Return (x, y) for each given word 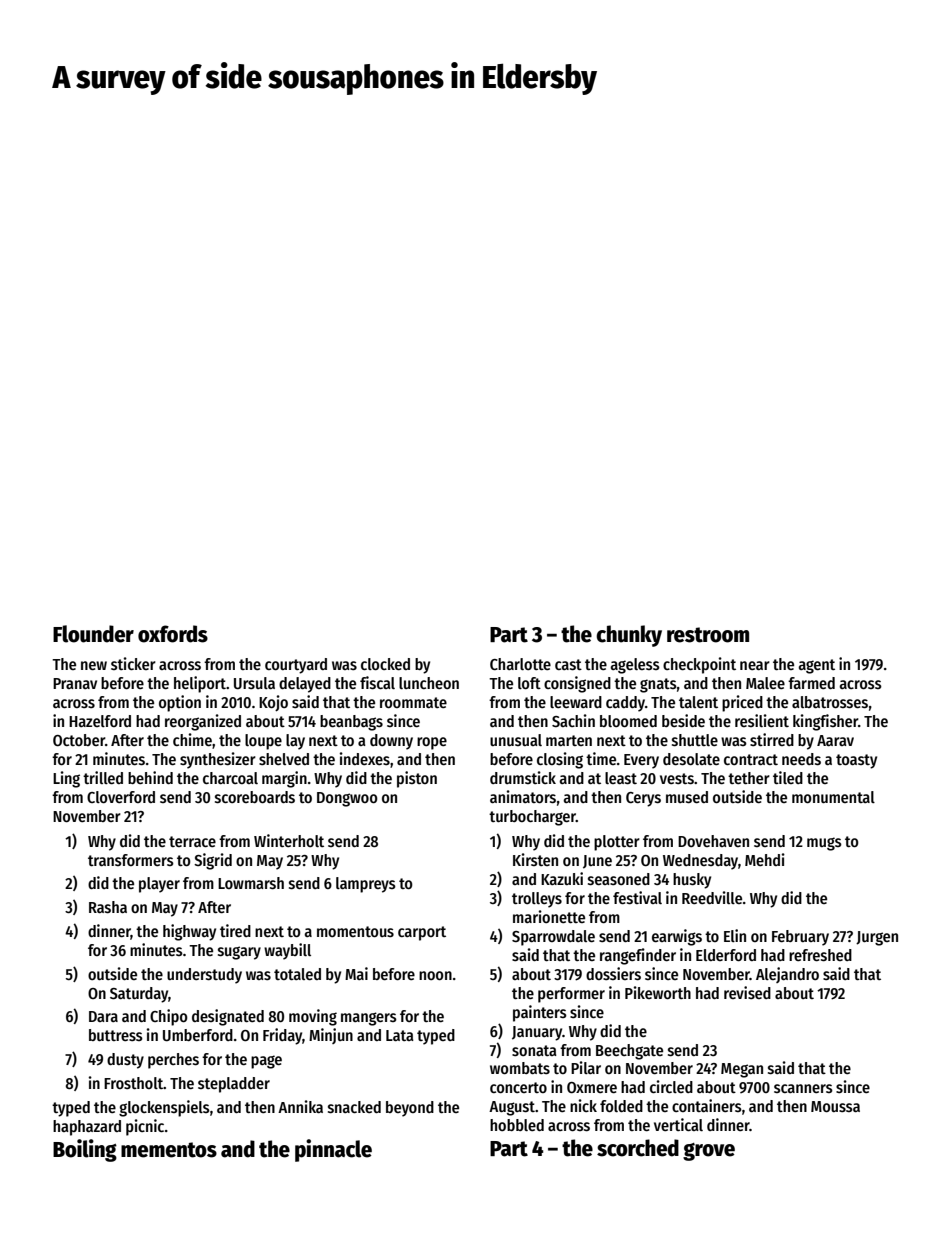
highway (189, 932)
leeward (576, 702)
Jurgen (877, 938)
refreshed (820, 955)
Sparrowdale (553, 938)
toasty (856, 761)
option (180, 703)
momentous (355, 931)
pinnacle (333, 1150)
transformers (131, 860)
